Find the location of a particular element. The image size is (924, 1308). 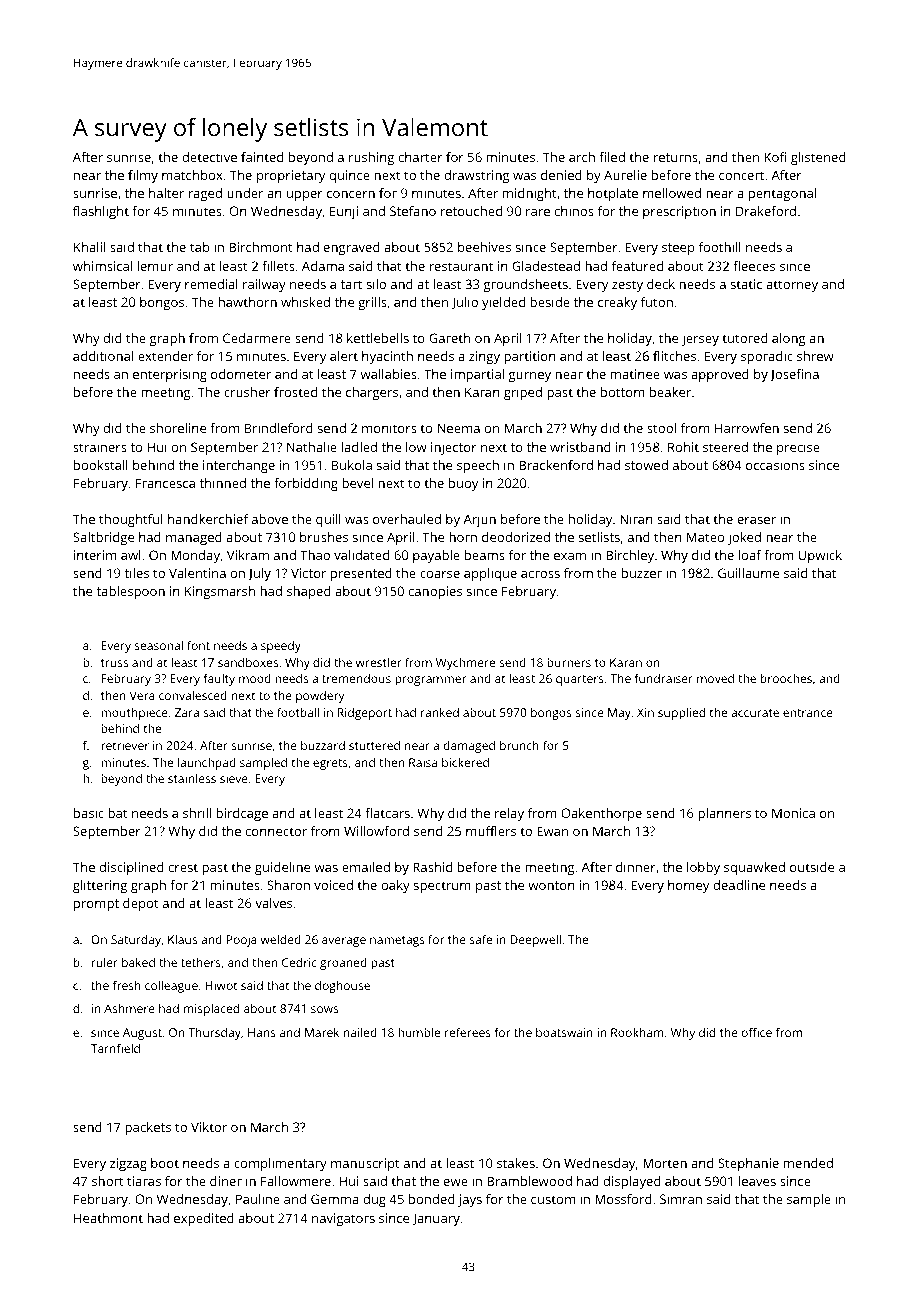

Deepwell is located at coordinates (535, 941).
